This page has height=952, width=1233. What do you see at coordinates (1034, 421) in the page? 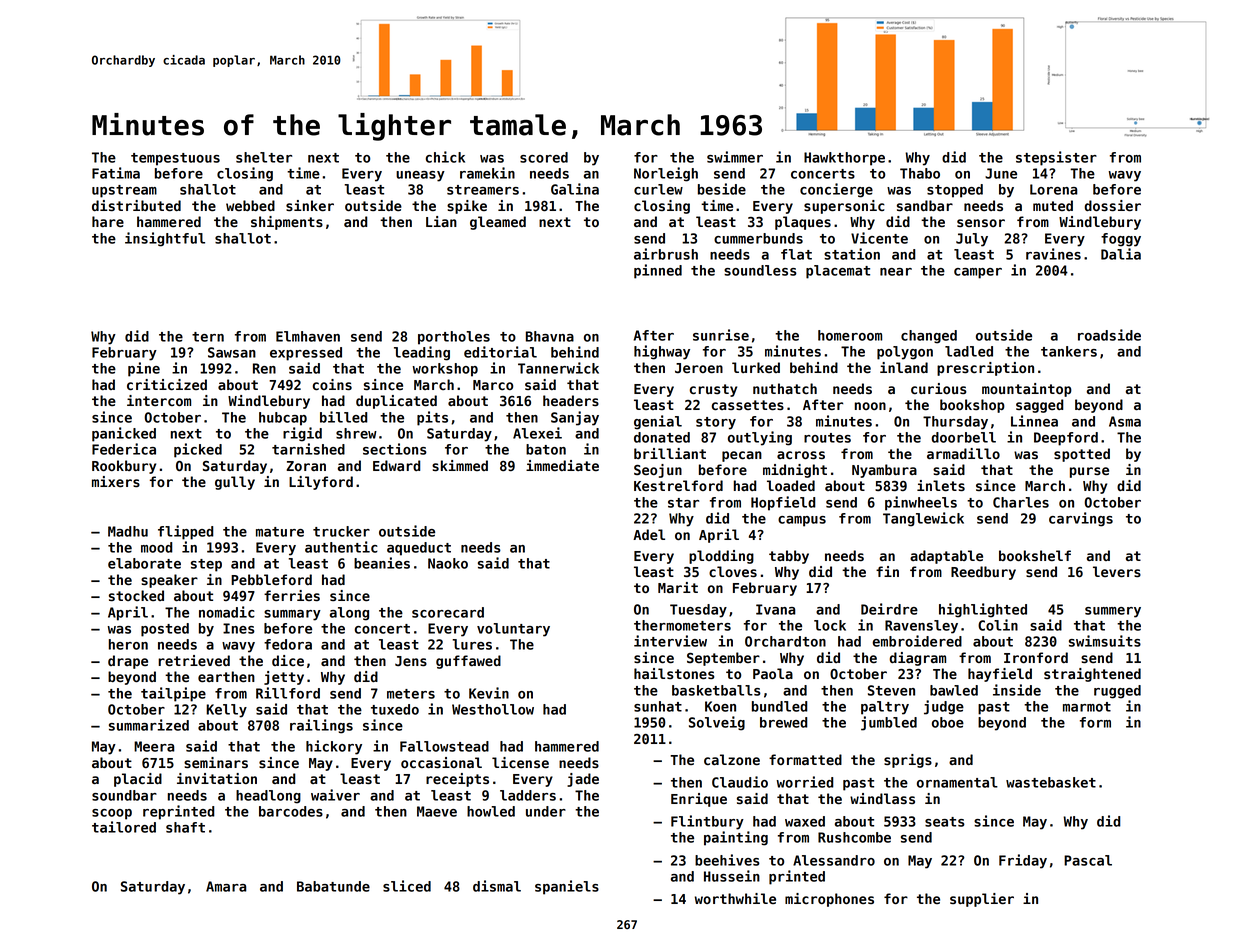
I see `Linnea` at bounding box center [1034, 421].
